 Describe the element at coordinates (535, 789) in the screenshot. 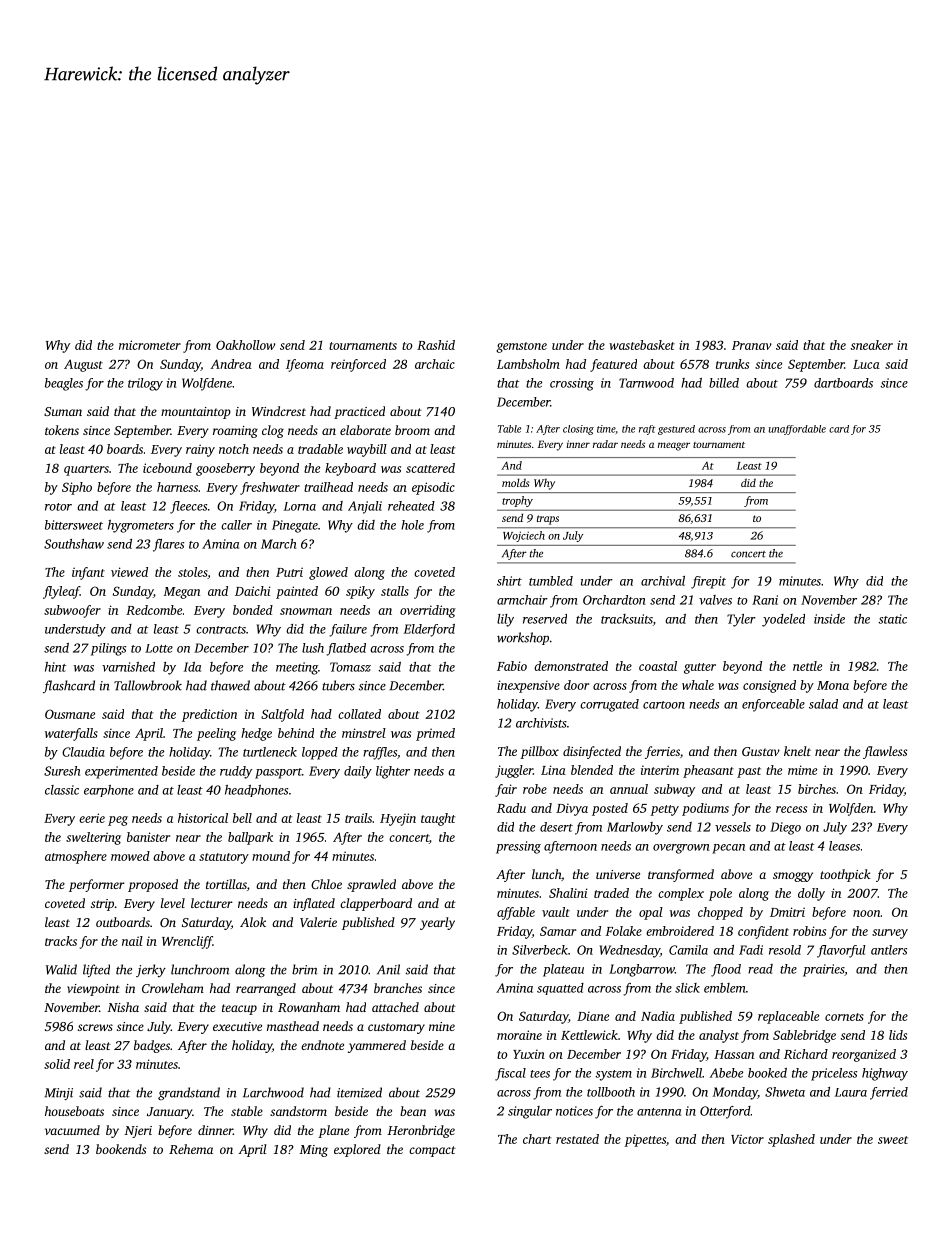

I see `robe` at that location.
